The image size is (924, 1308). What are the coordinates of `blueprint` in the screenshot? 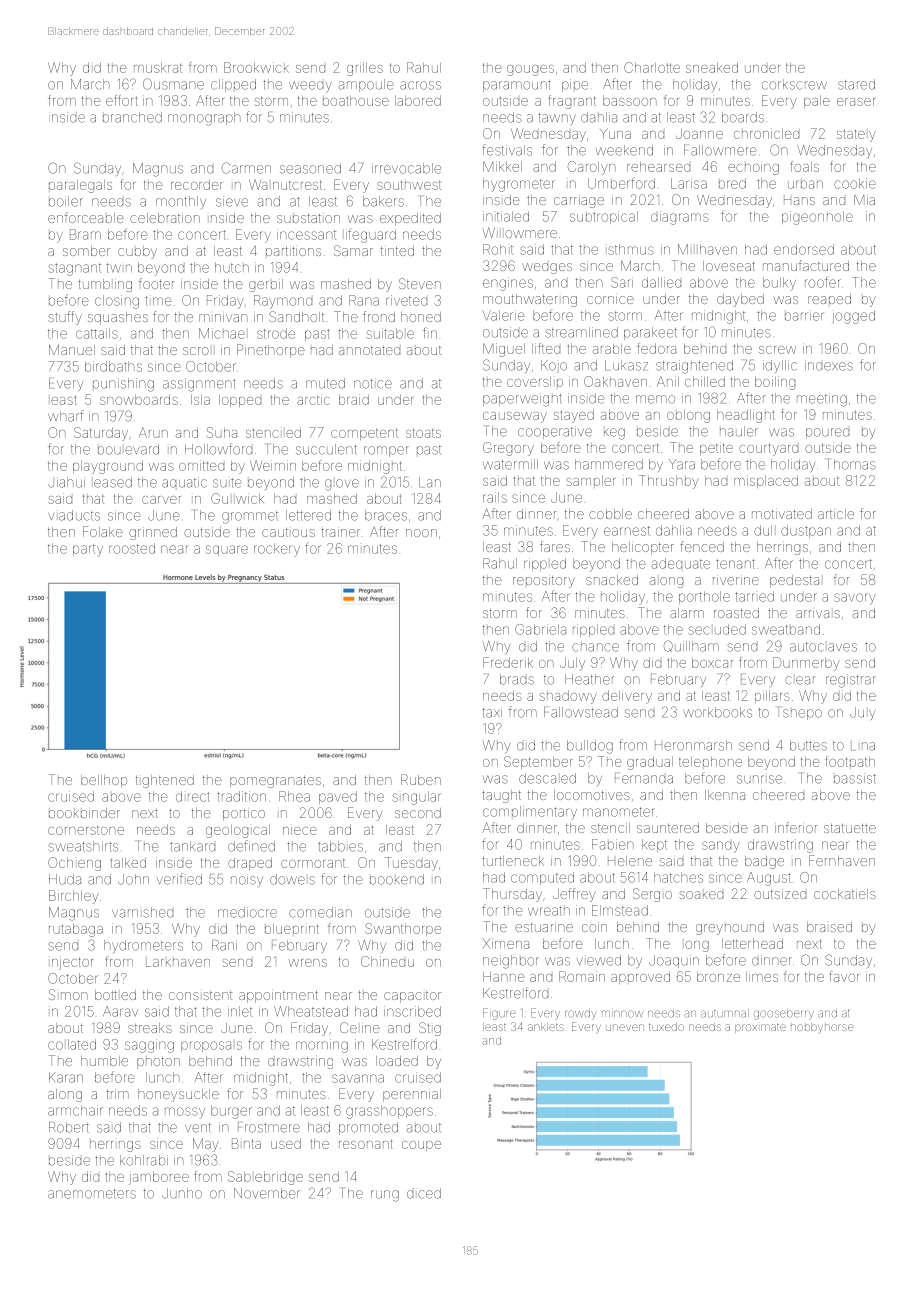 It's located at (292, 929).
